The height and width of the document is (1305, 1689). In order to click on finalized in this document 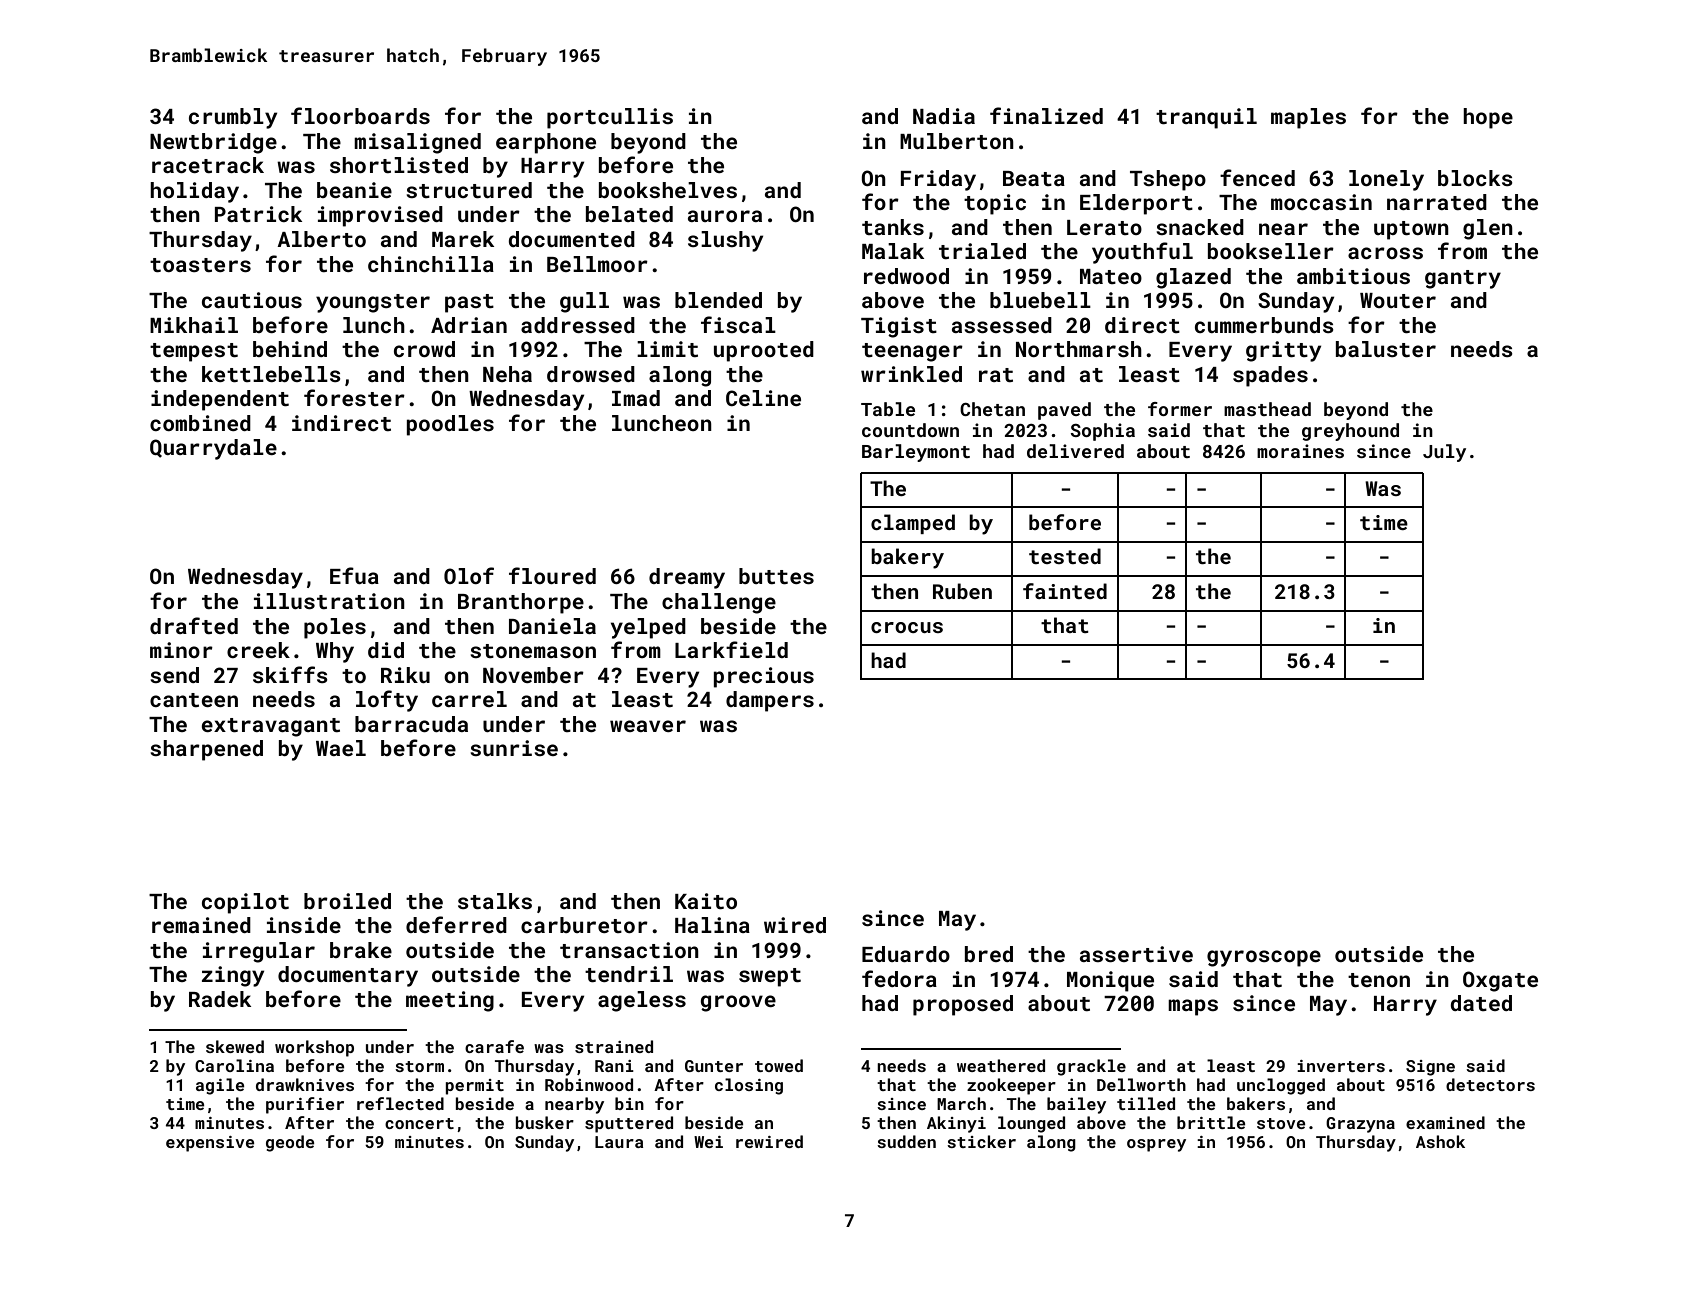, I will do `click(1046, 115)`.
